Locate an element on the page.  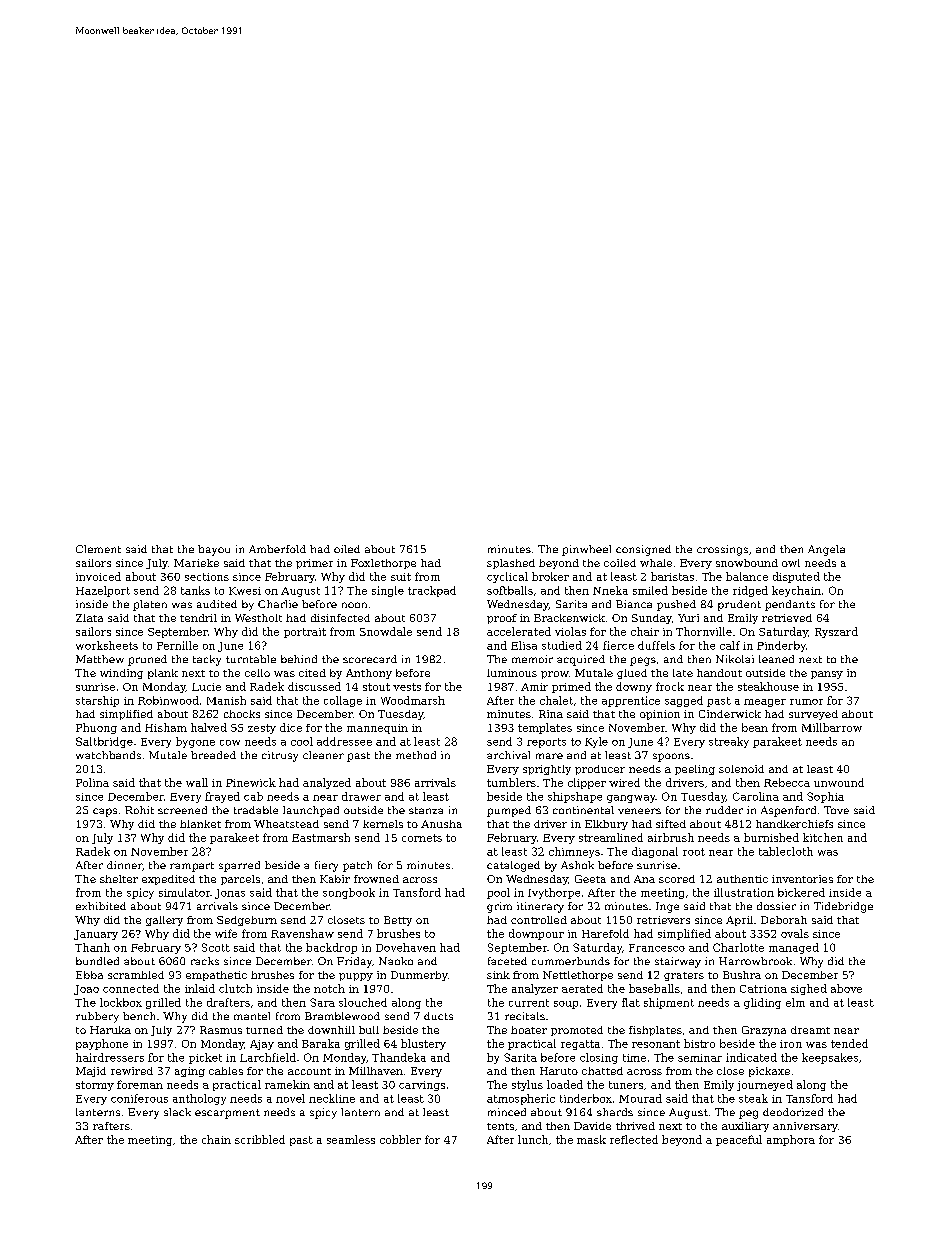
invoiced is located at coordinates (98, 576).
